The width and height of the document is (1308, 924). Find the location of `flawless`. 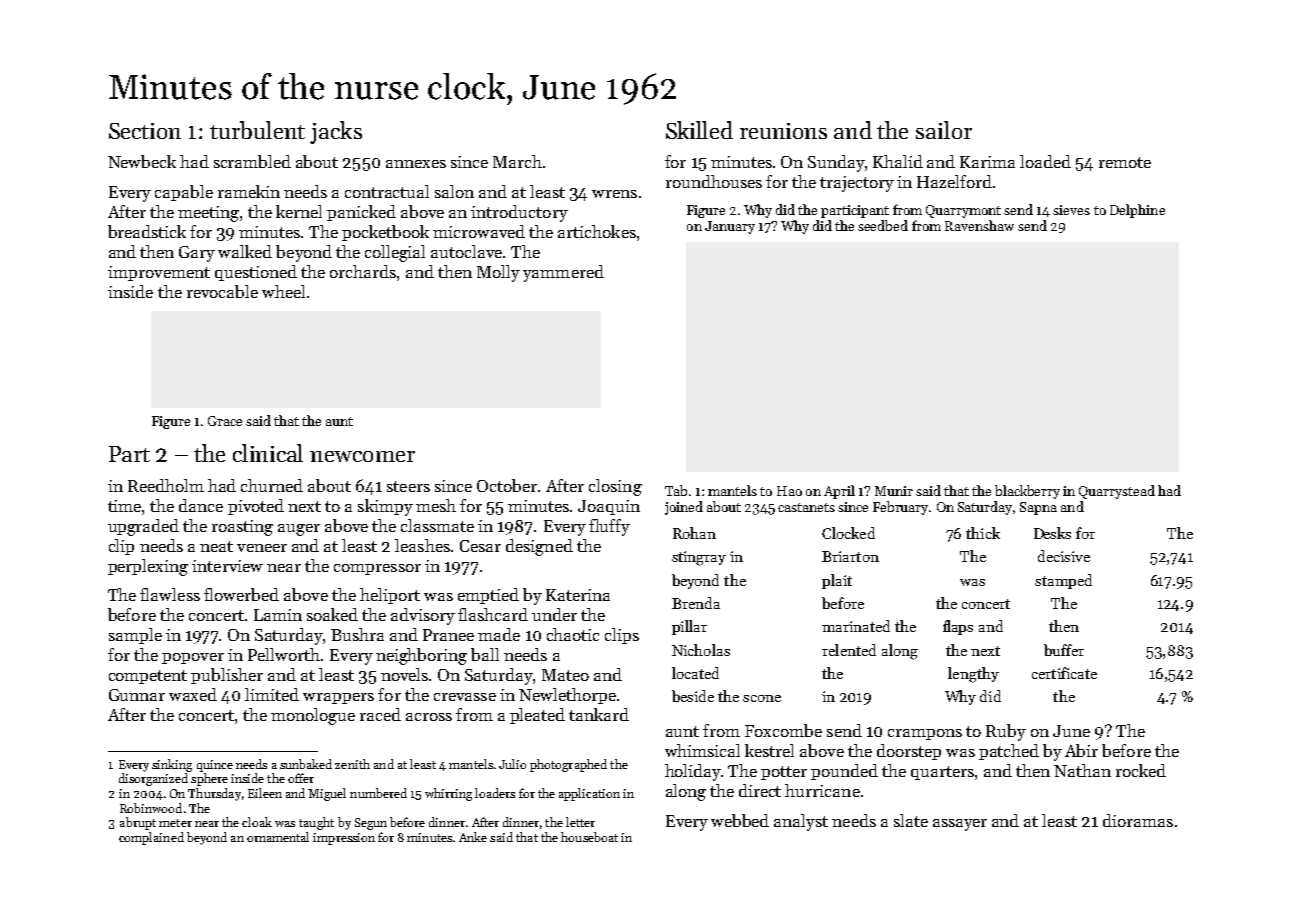

flawless is located at coordinates (170, 594).
